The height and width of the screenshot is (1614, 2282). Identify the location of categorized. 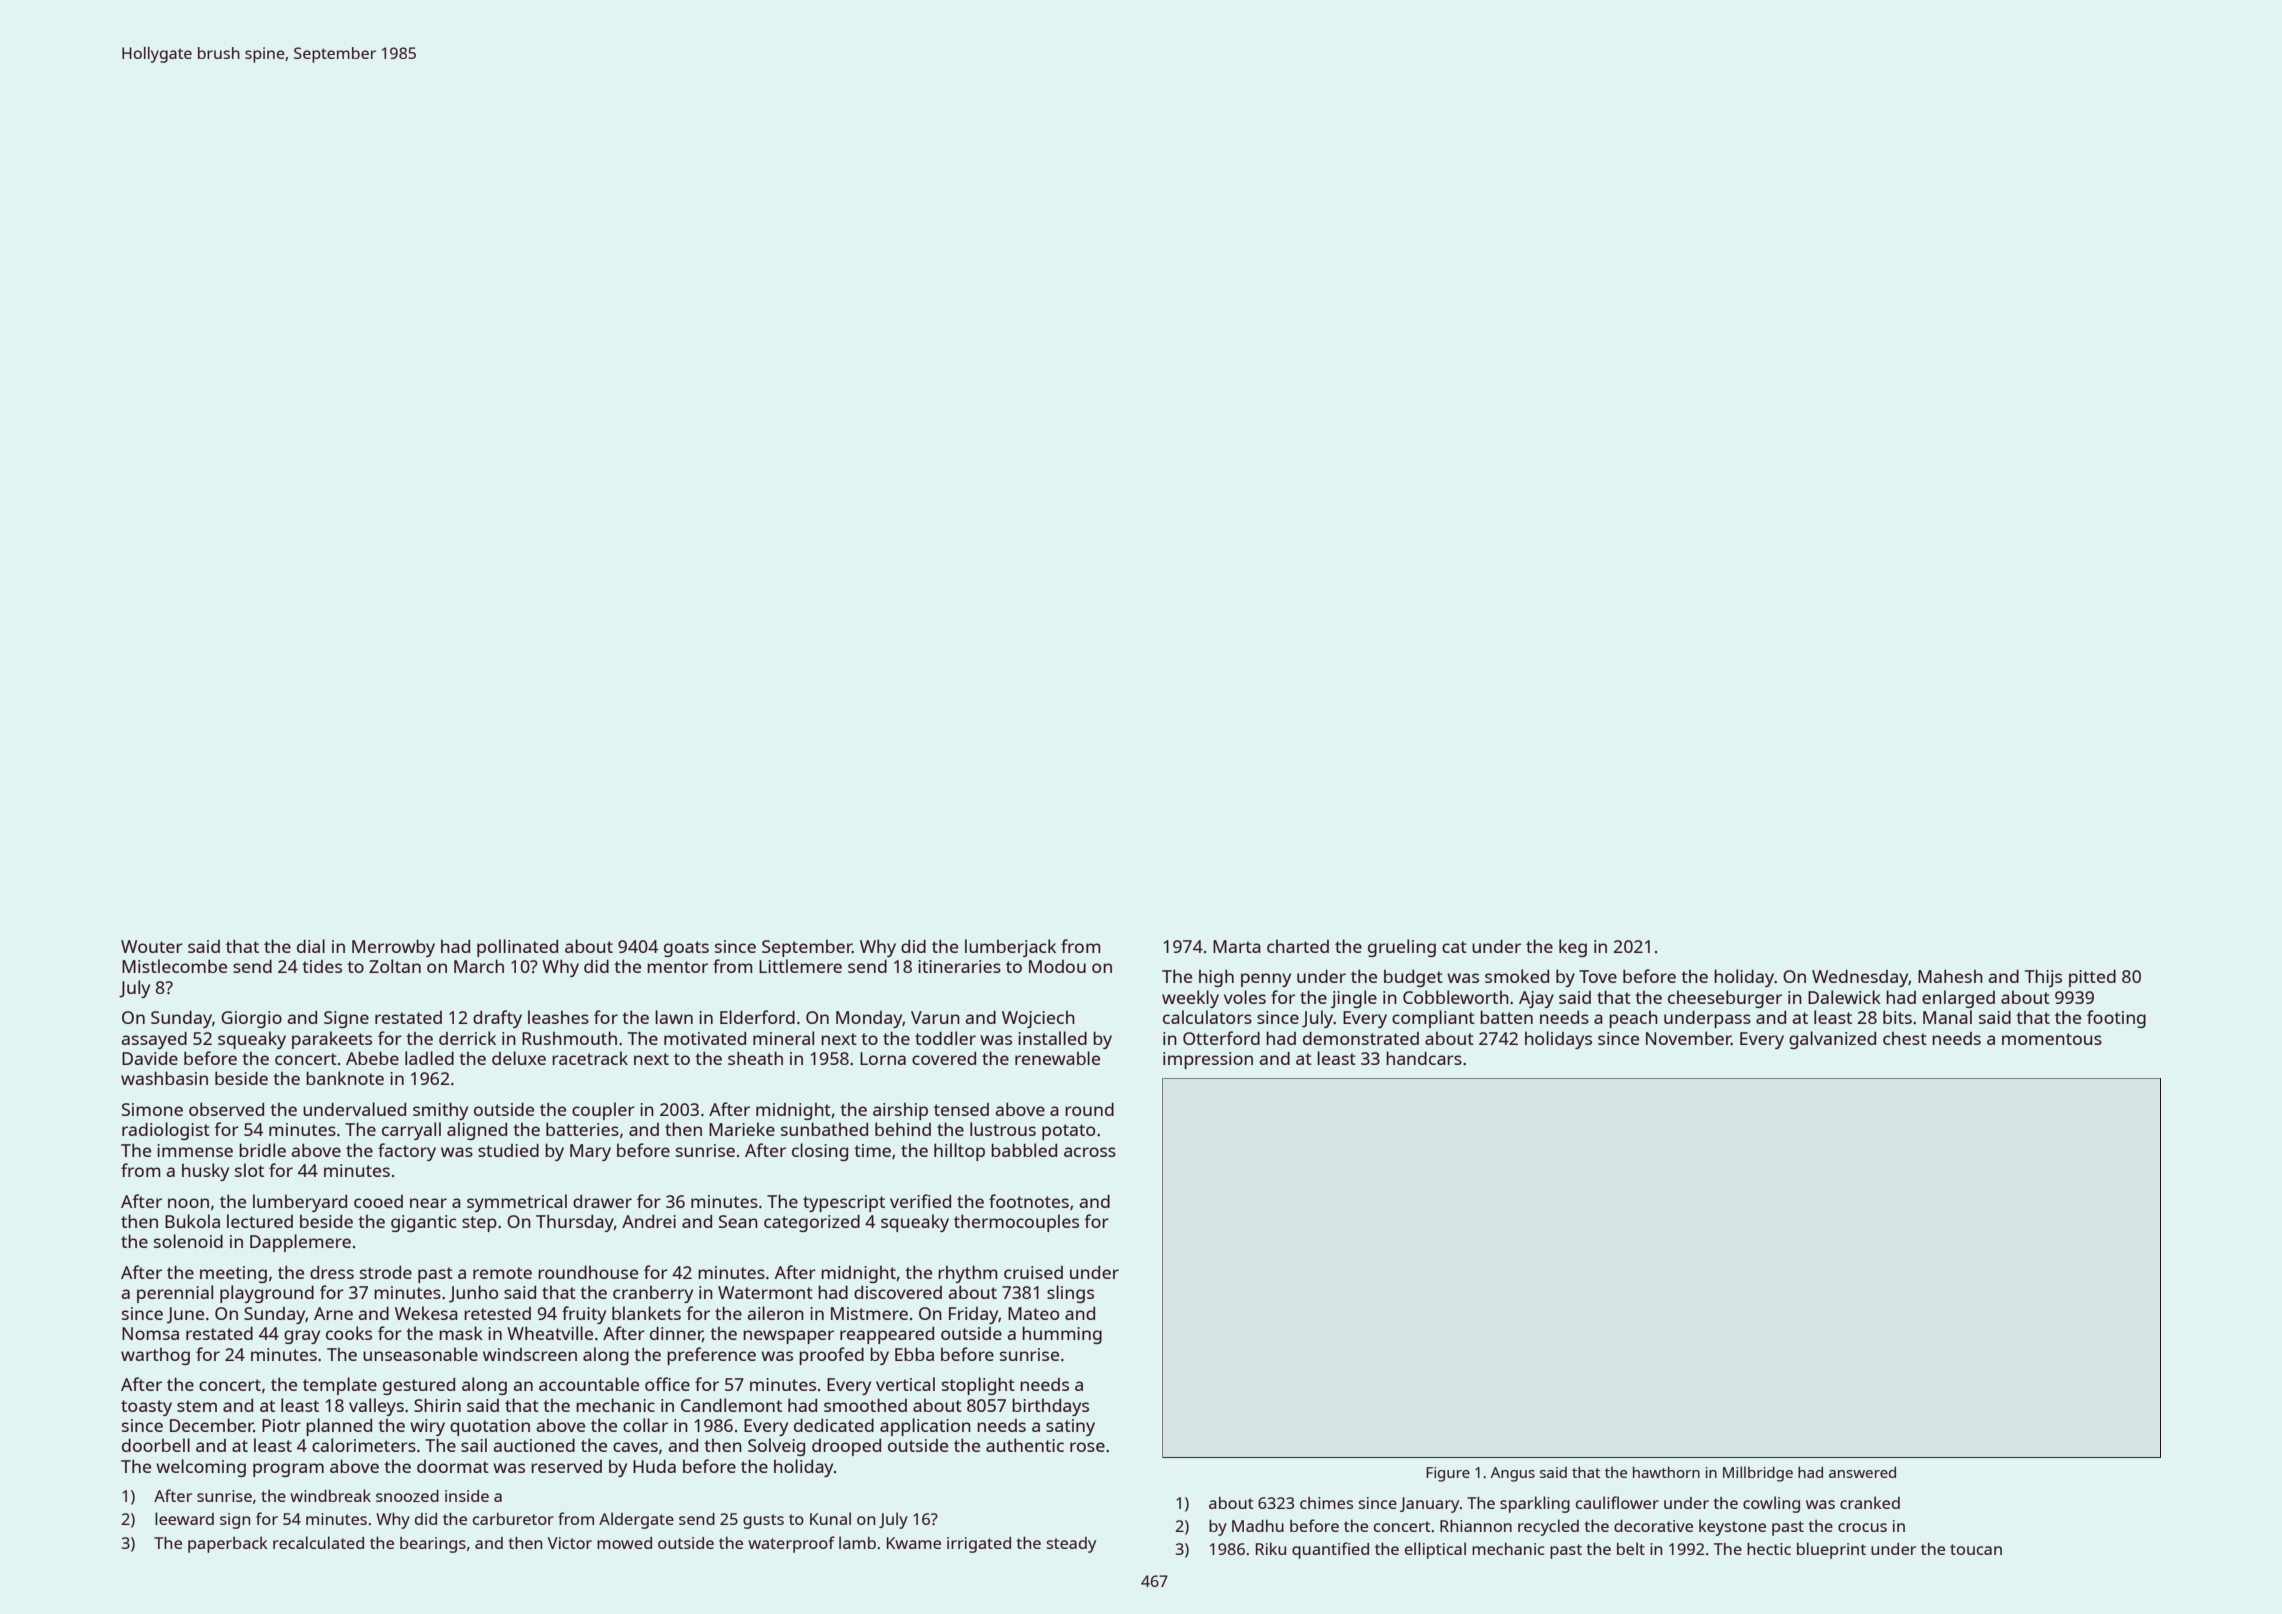
(812, 1223).
